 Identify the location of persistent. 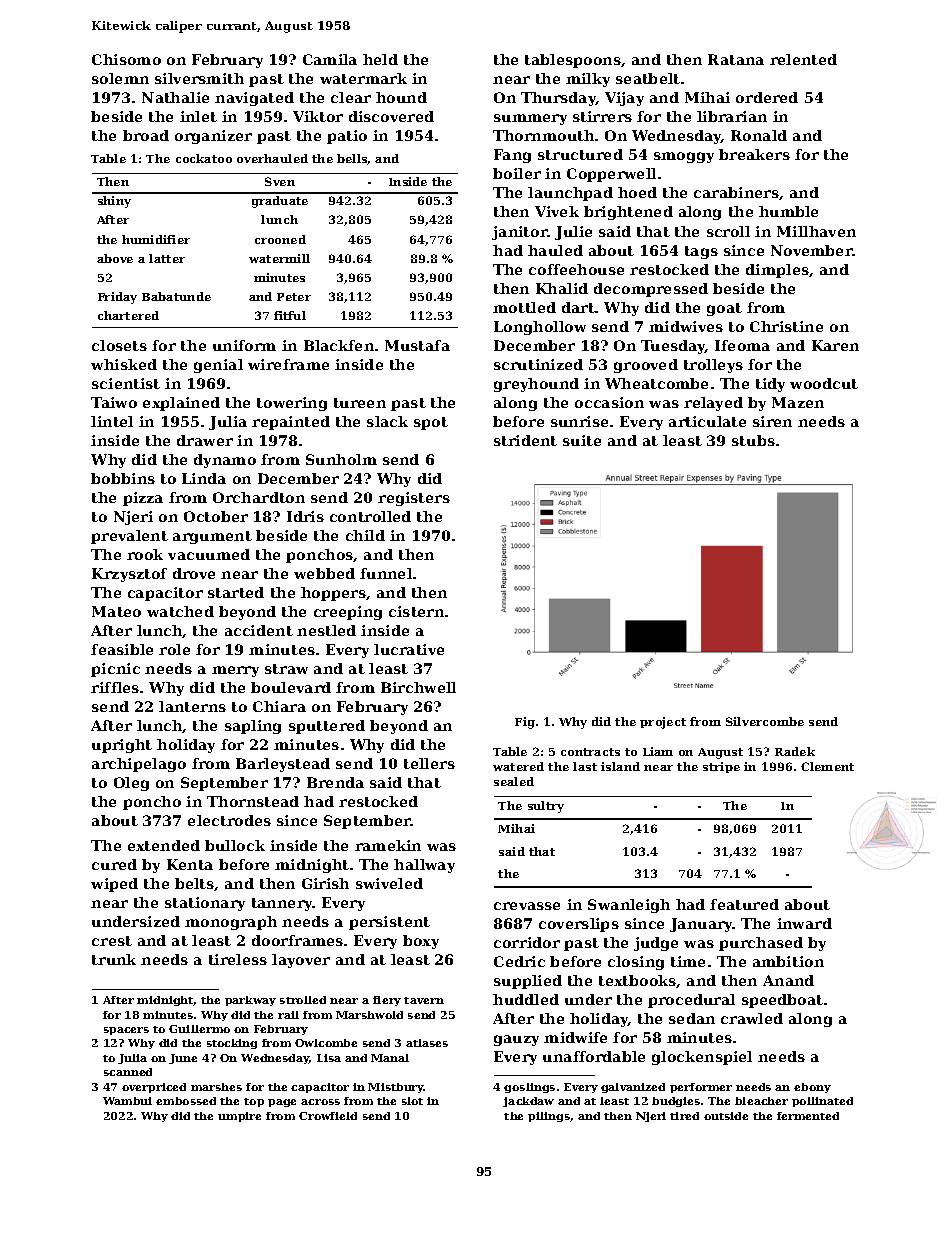
(389, 923).
